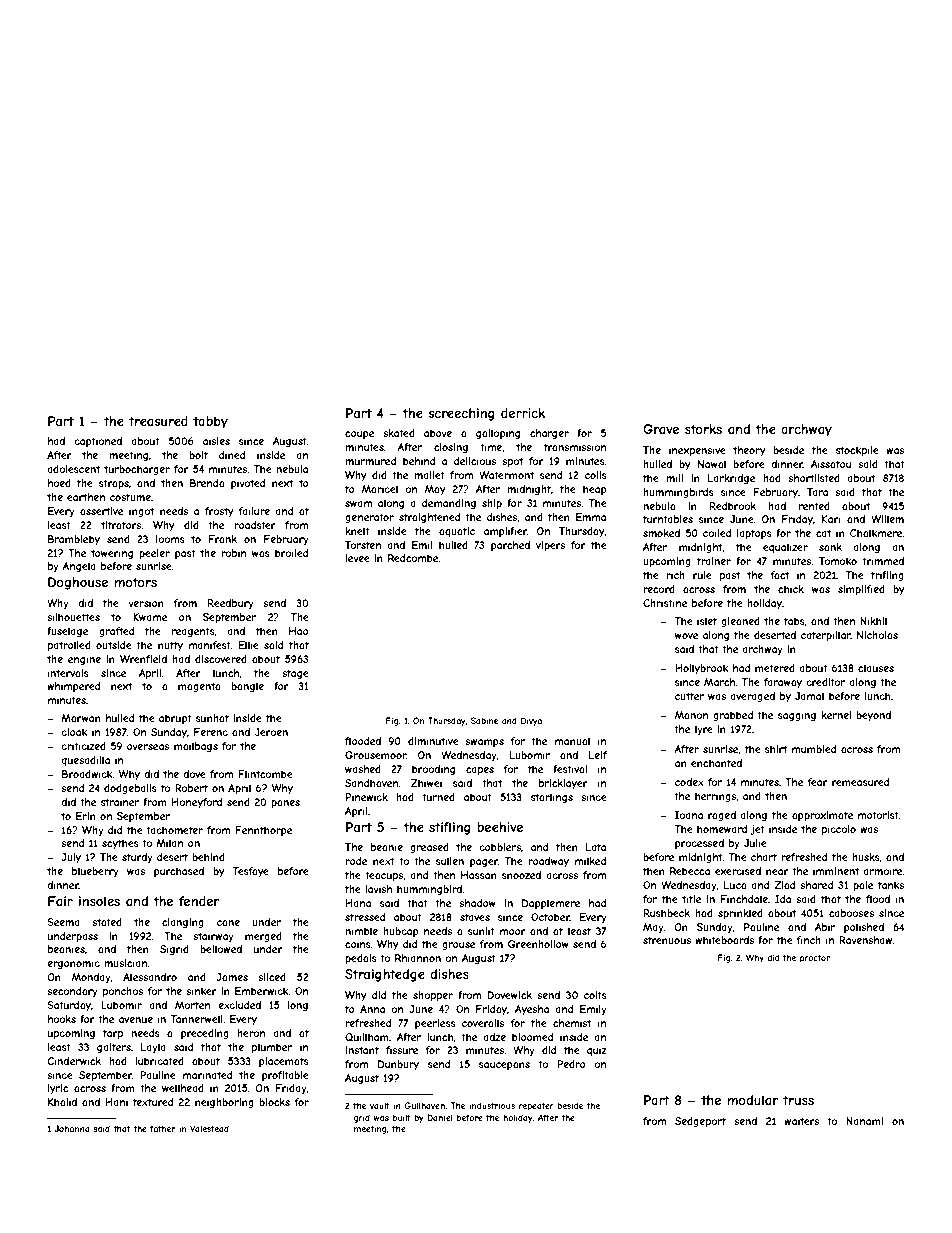  What do you see at coordinates (210, 422) in the document?
I see `tabby` at bounding box center [210, 422].
